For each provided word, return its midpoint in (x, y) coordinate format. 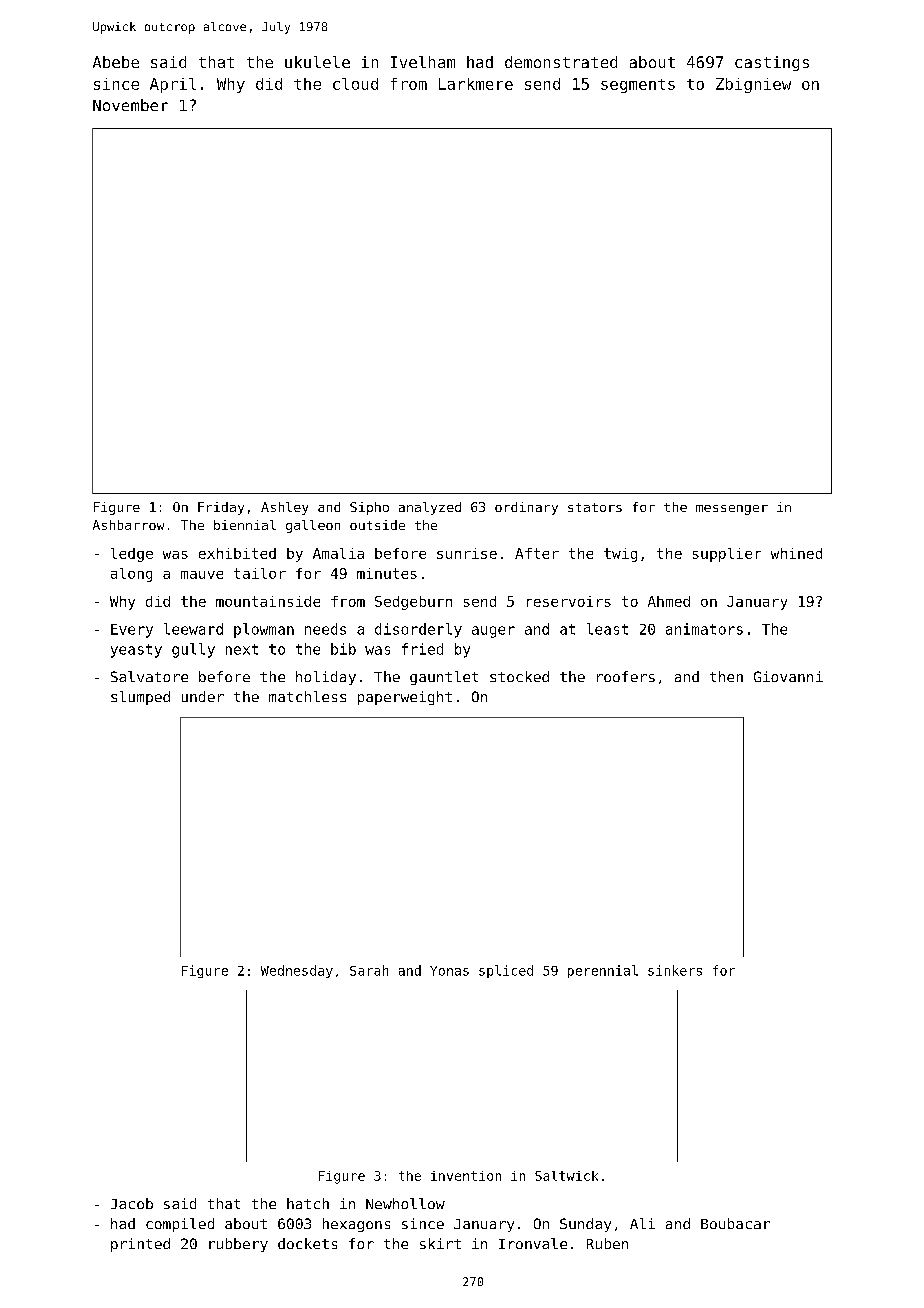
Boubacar (735, 1223)
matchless (307, 696)
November (130, 105)
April (173, 85)
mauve (202, 575)
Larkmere (476, 84)
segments (638, 86)
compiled (180, 1225)
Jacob (132, 1203)
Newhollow (405, 1203)
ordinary (526, 508)
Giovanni (788, 676)
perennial (603, 971)
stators (595, 507)
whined (796, 553)
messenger (732, 510)
